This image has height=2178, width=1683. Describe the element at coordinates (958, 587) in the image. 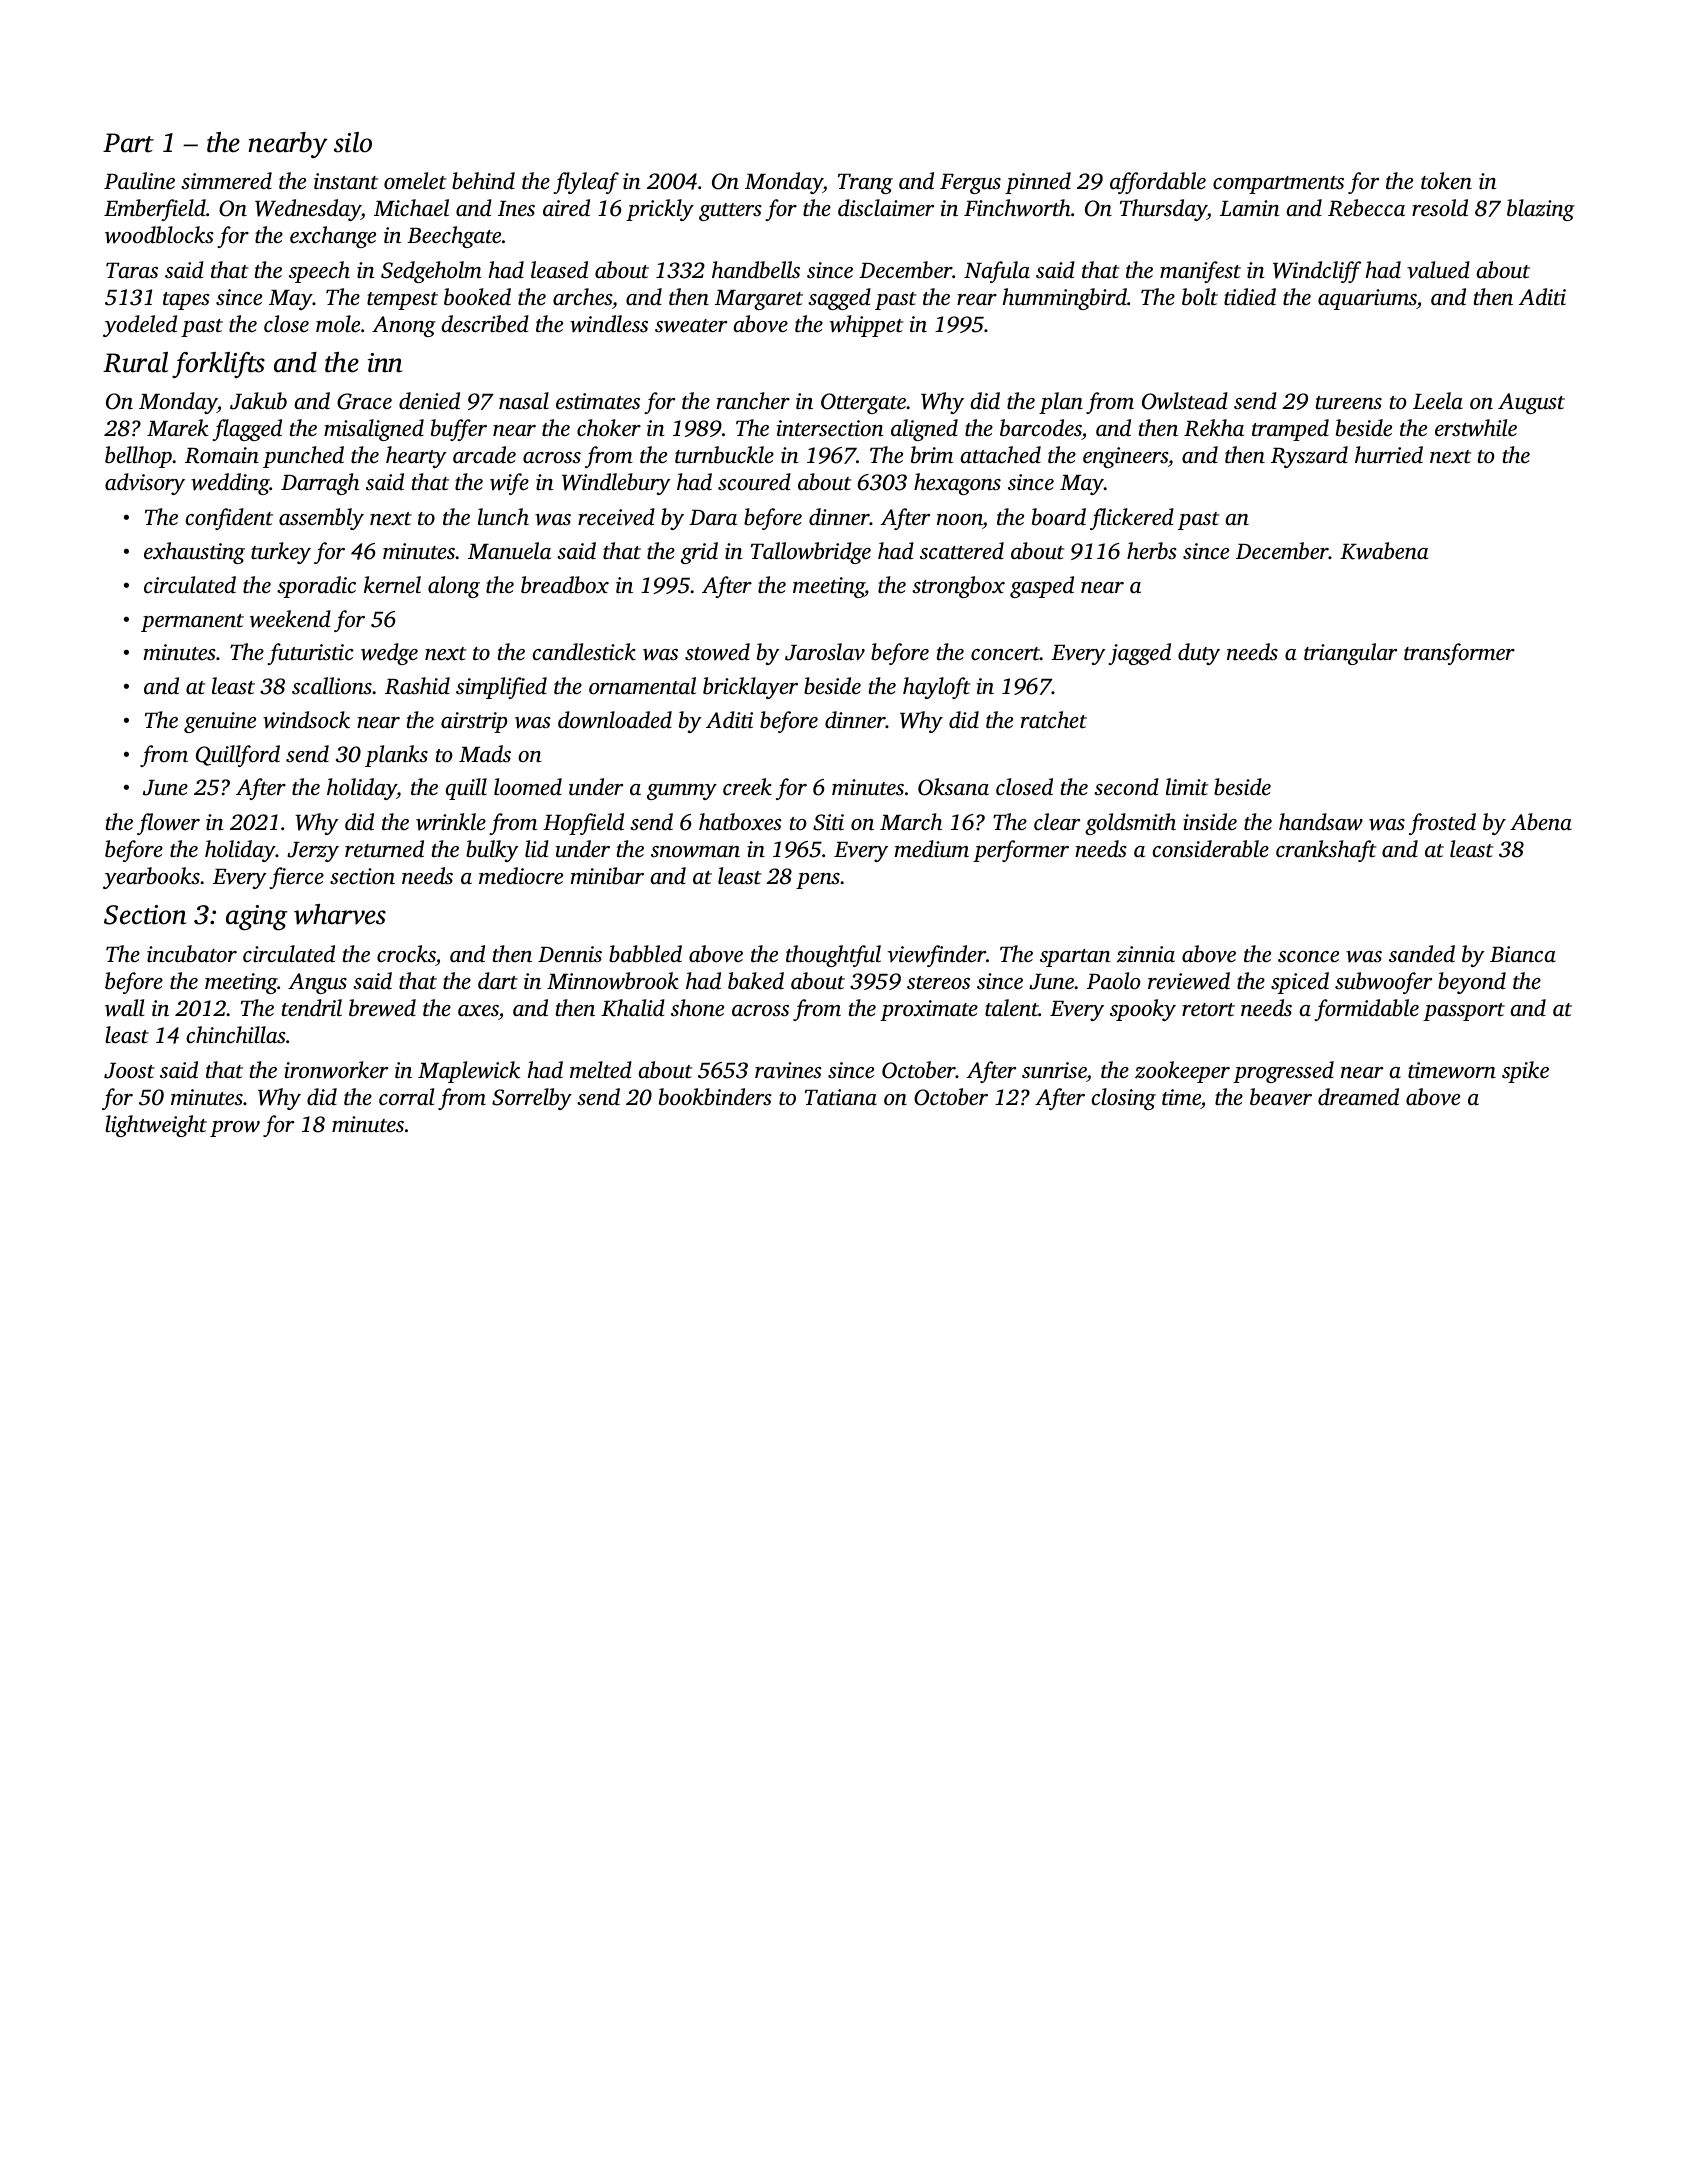

I see `strongbox` at that location.
